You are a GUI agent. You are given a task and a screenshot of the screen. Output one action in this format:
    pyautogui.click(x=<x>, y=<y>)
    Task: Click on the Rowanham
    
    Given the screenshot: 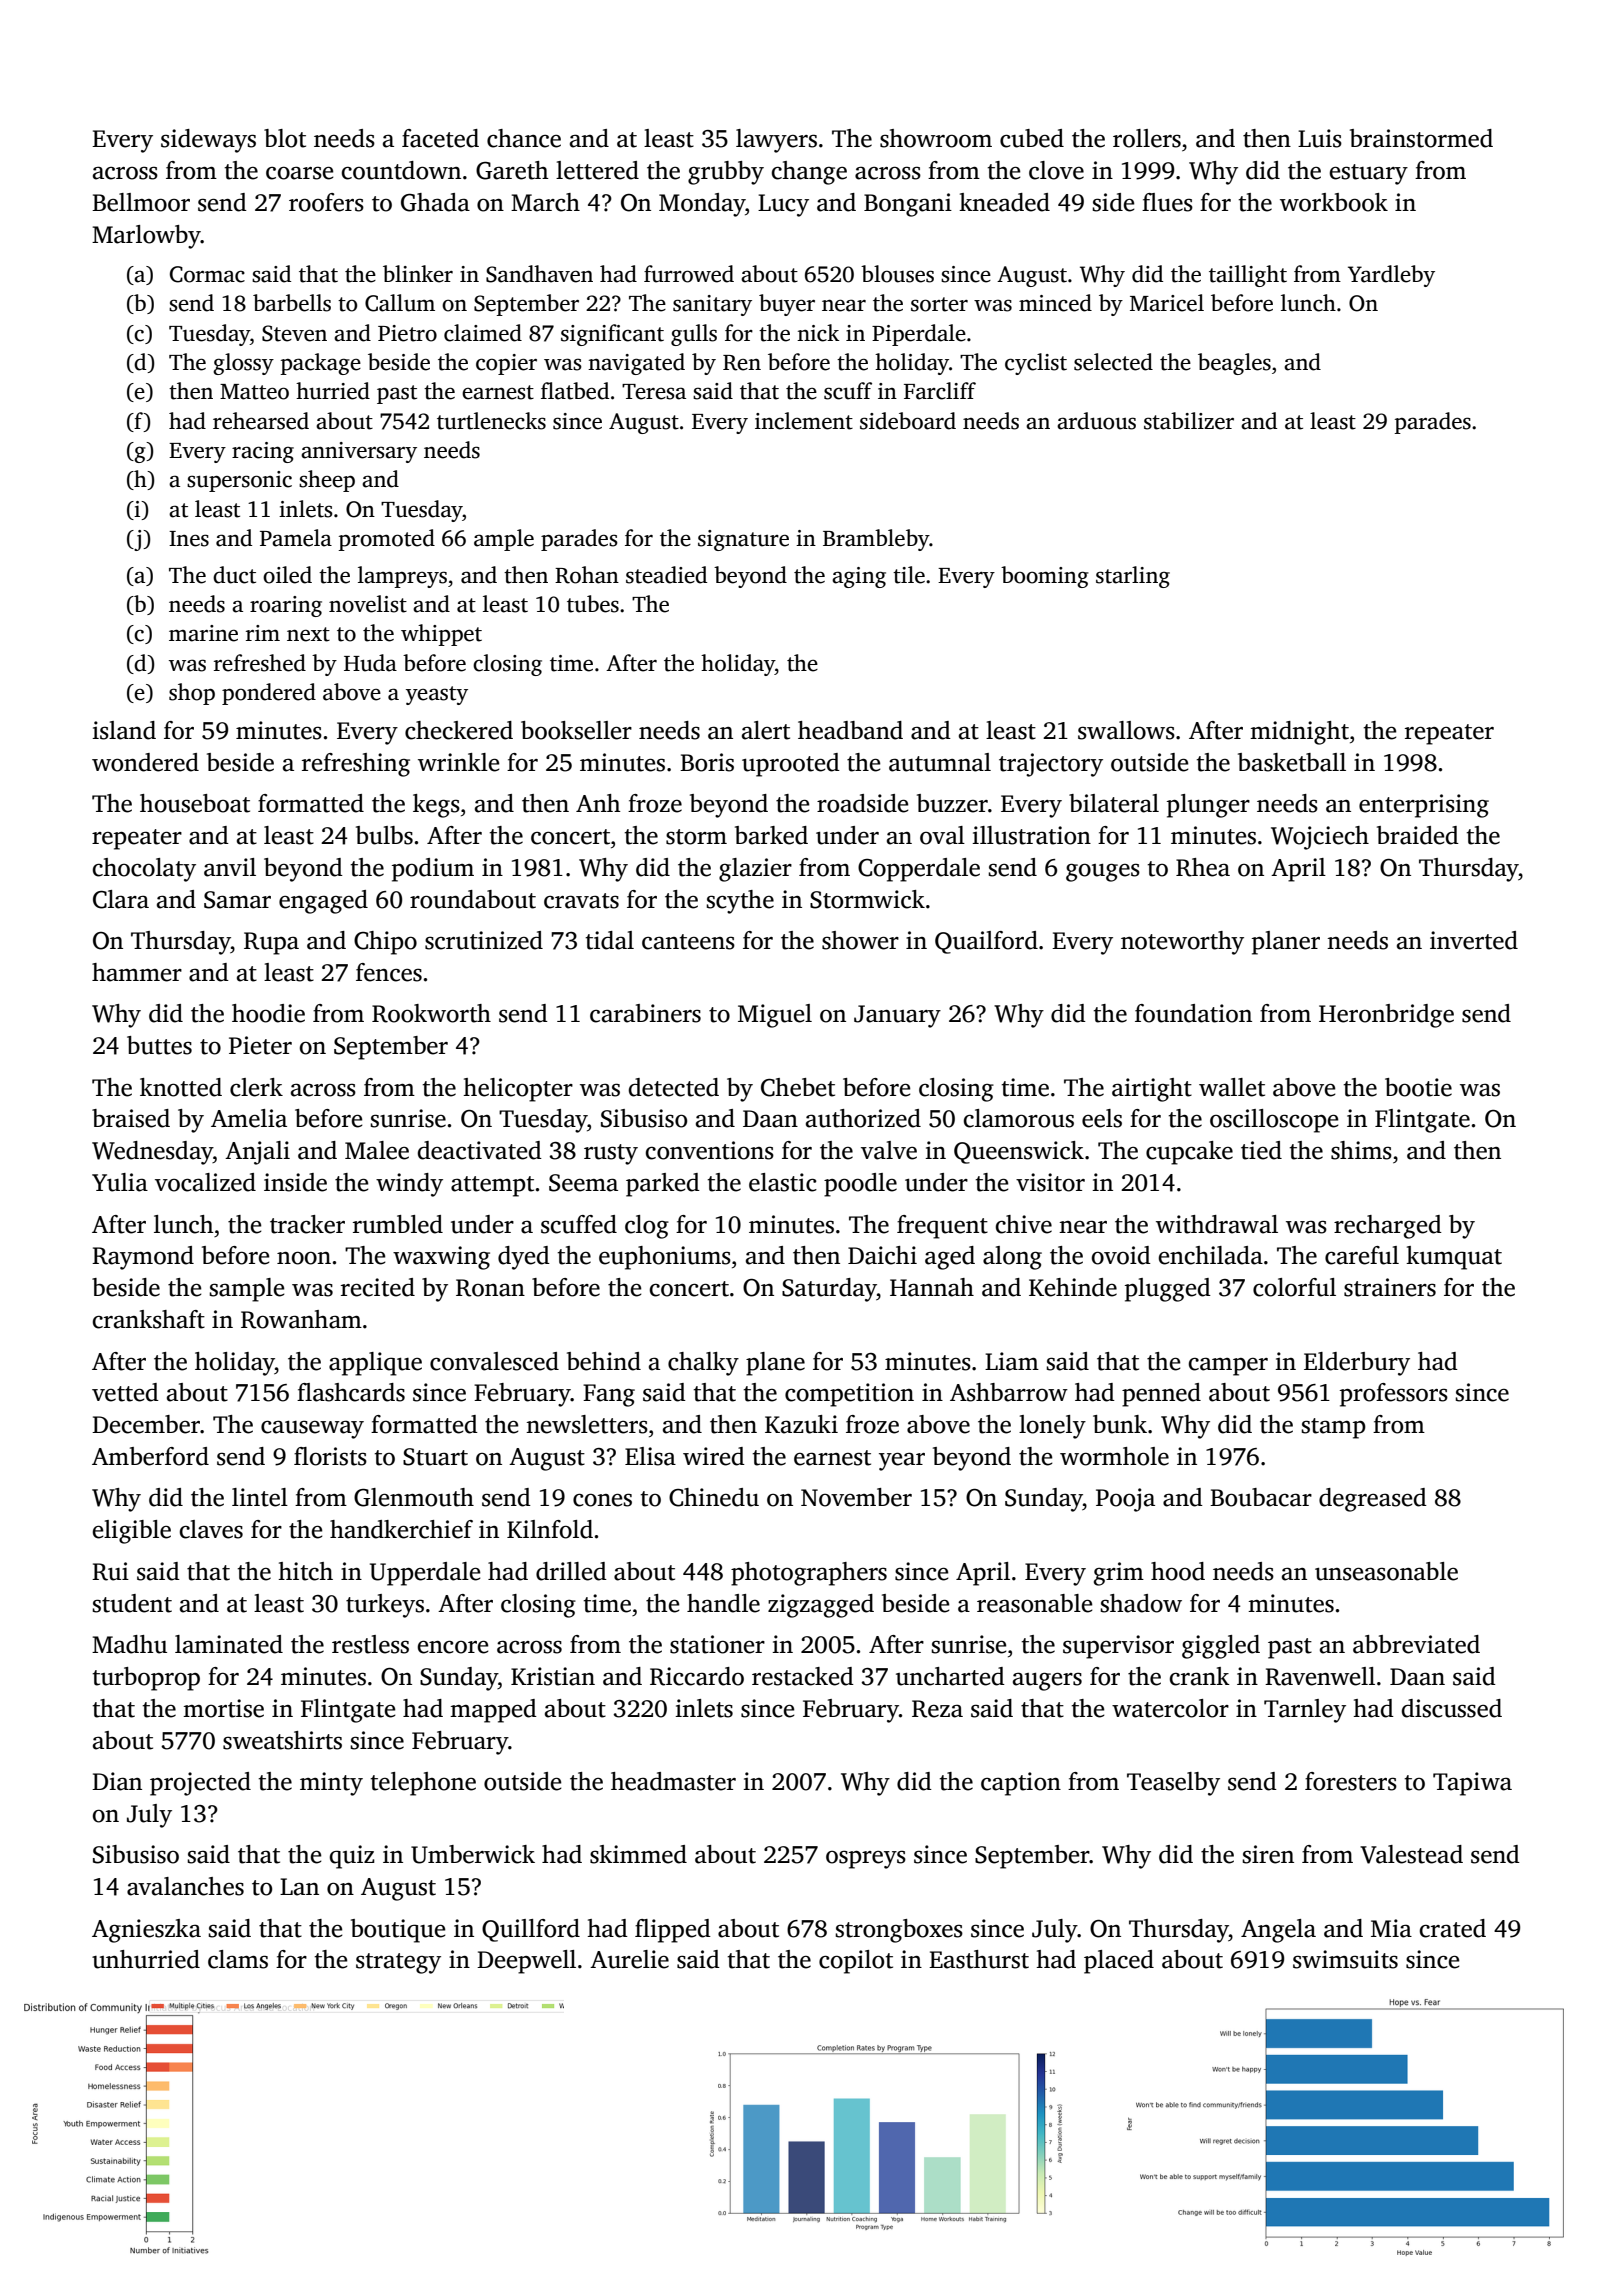 What is the action you would take?
    pyautogui.click(x=301, y=1319)
